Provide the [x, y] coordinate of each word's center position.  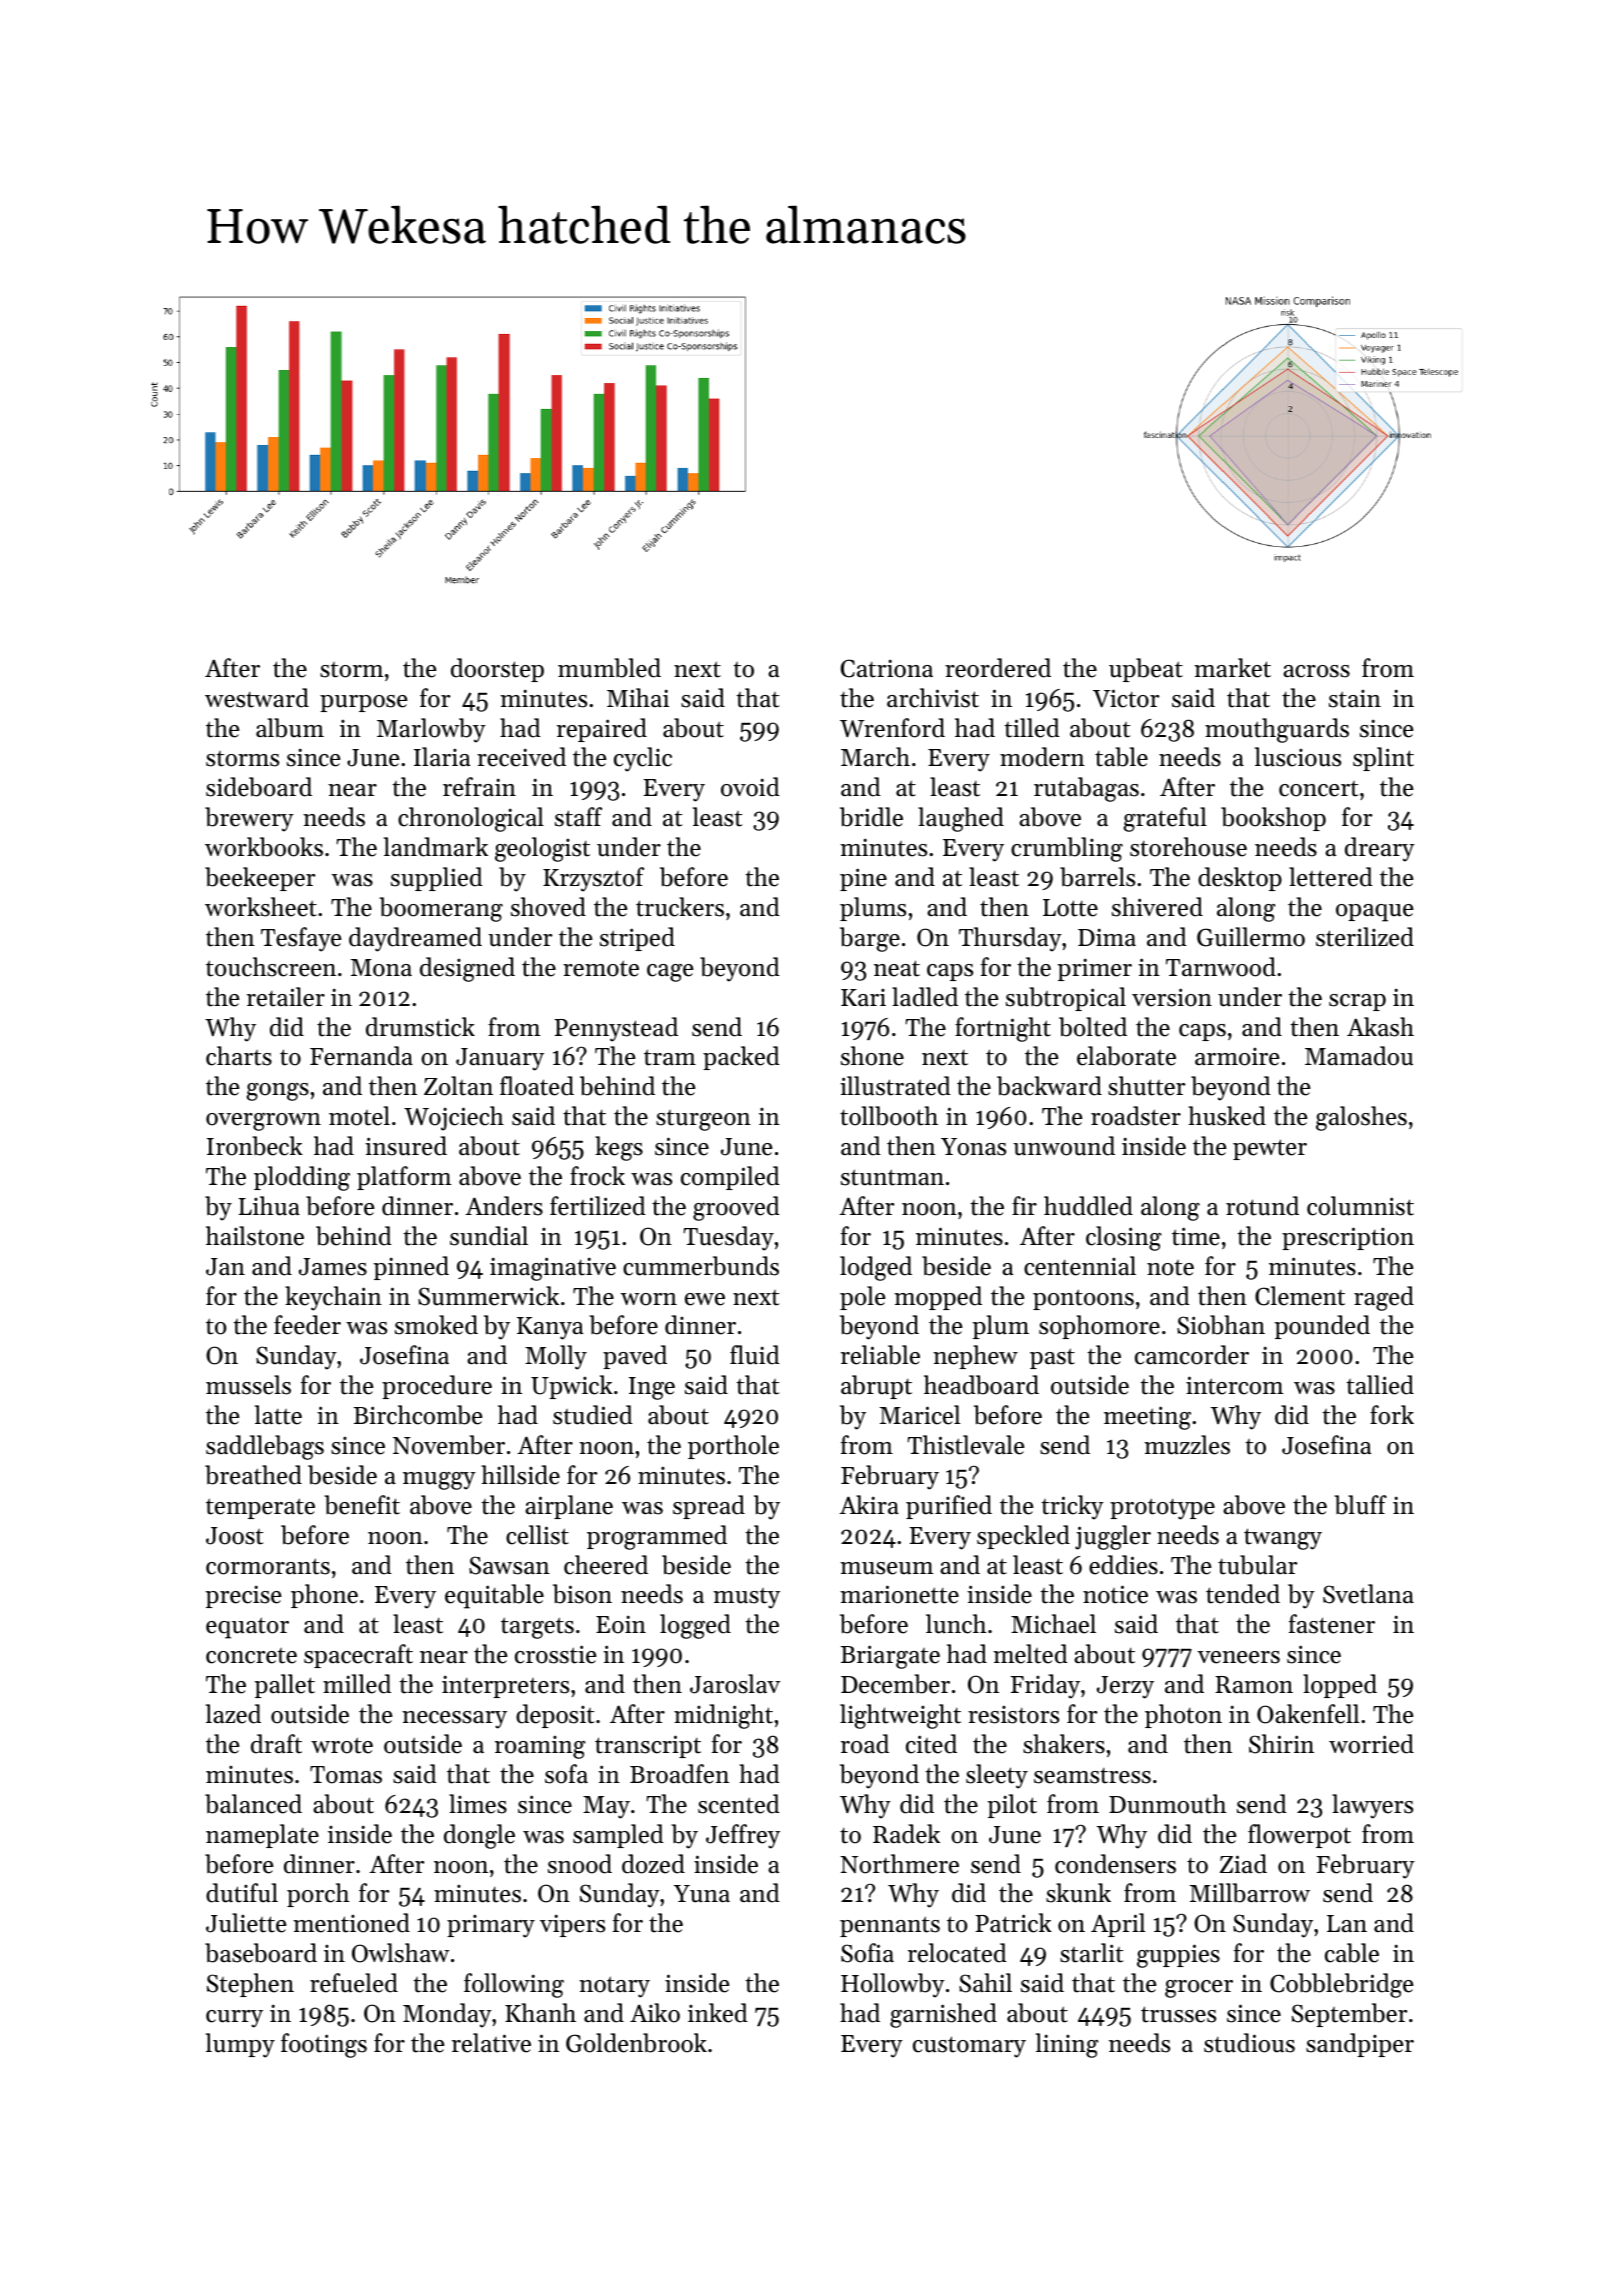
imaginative [553, 1269]
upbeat [1146, 670]
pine [863, 879]
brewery [249, 819]
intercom [1234, 1385]
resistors [1013, 1715]
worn [649, 1299]
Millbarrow [1250, 1893]
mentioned [351, 1923]
